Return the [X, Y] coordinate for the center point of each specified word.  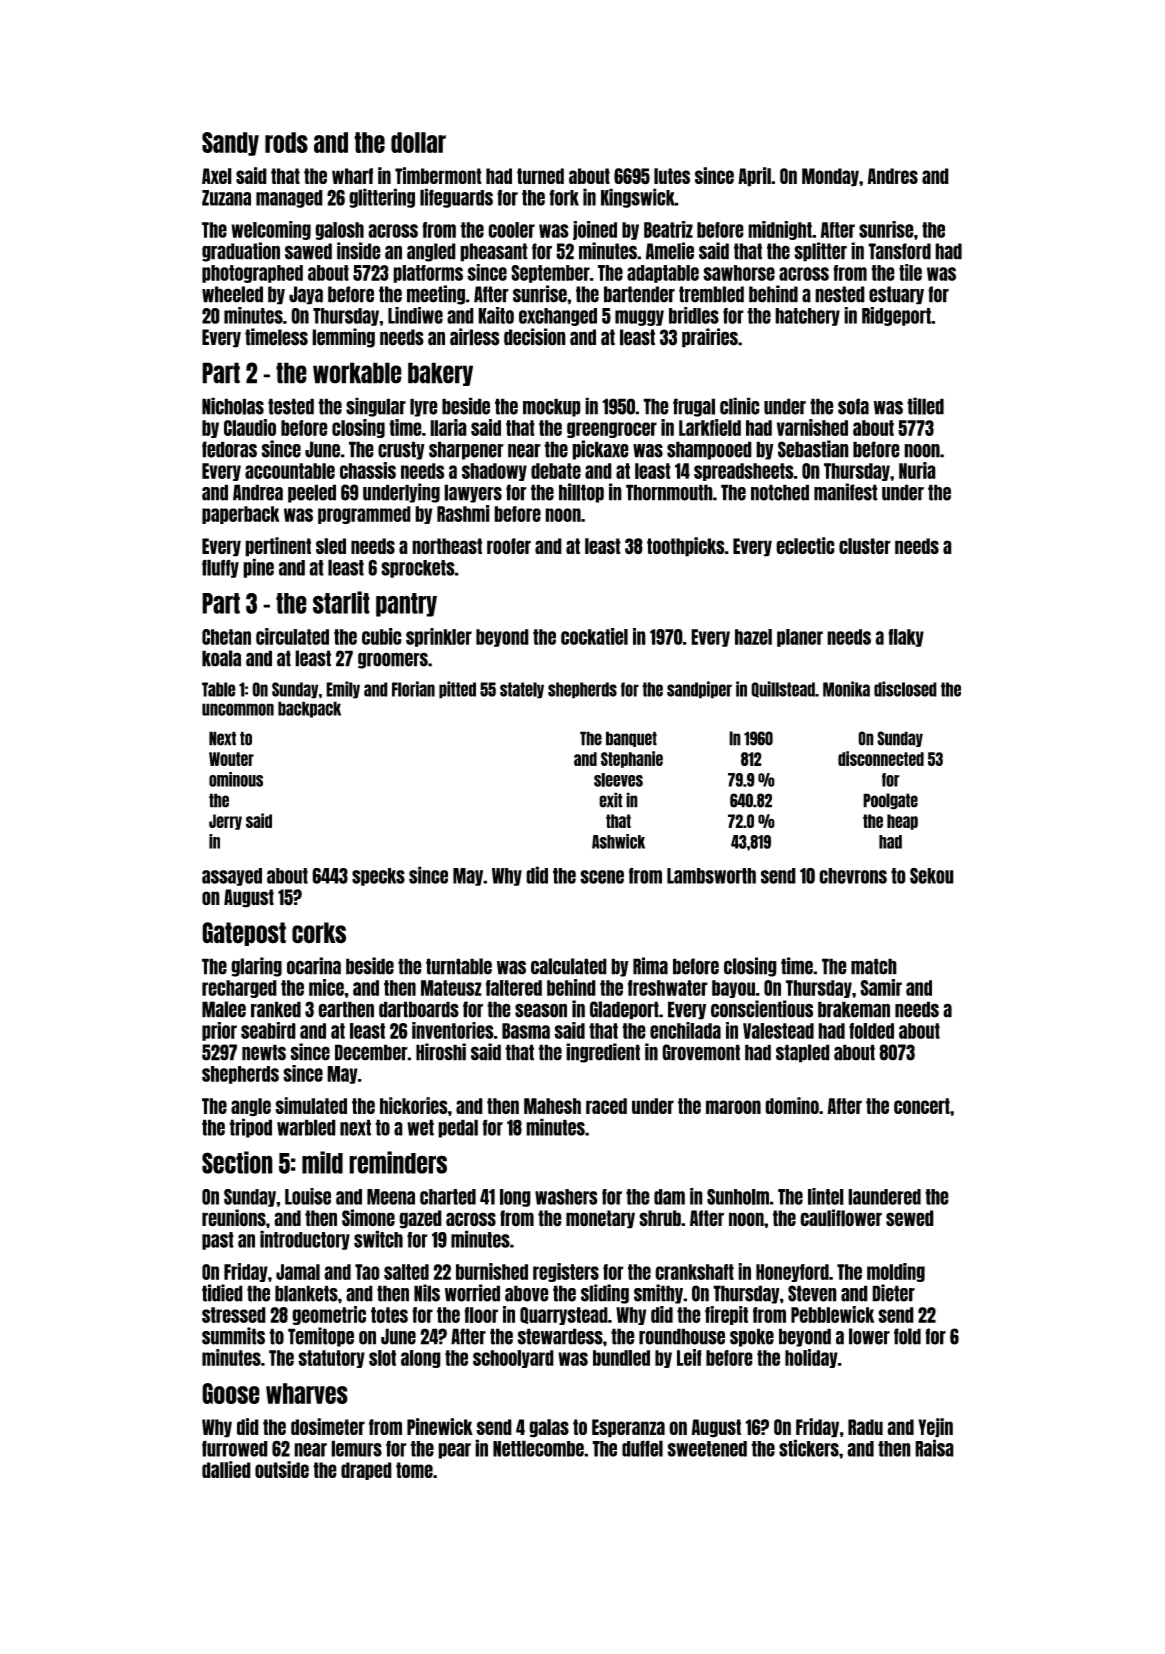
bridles [694, 315]
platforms [428, 274]
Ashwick [618, 841]
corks [319, 933]
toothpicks [686, 547]
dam [669, 1197]
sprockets [418, 569]
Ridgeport [896, 316]
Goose [231, 1393]
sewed [910, 1218]
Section [237, 1162]
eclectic [805, 545]
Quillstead [783, 689]
